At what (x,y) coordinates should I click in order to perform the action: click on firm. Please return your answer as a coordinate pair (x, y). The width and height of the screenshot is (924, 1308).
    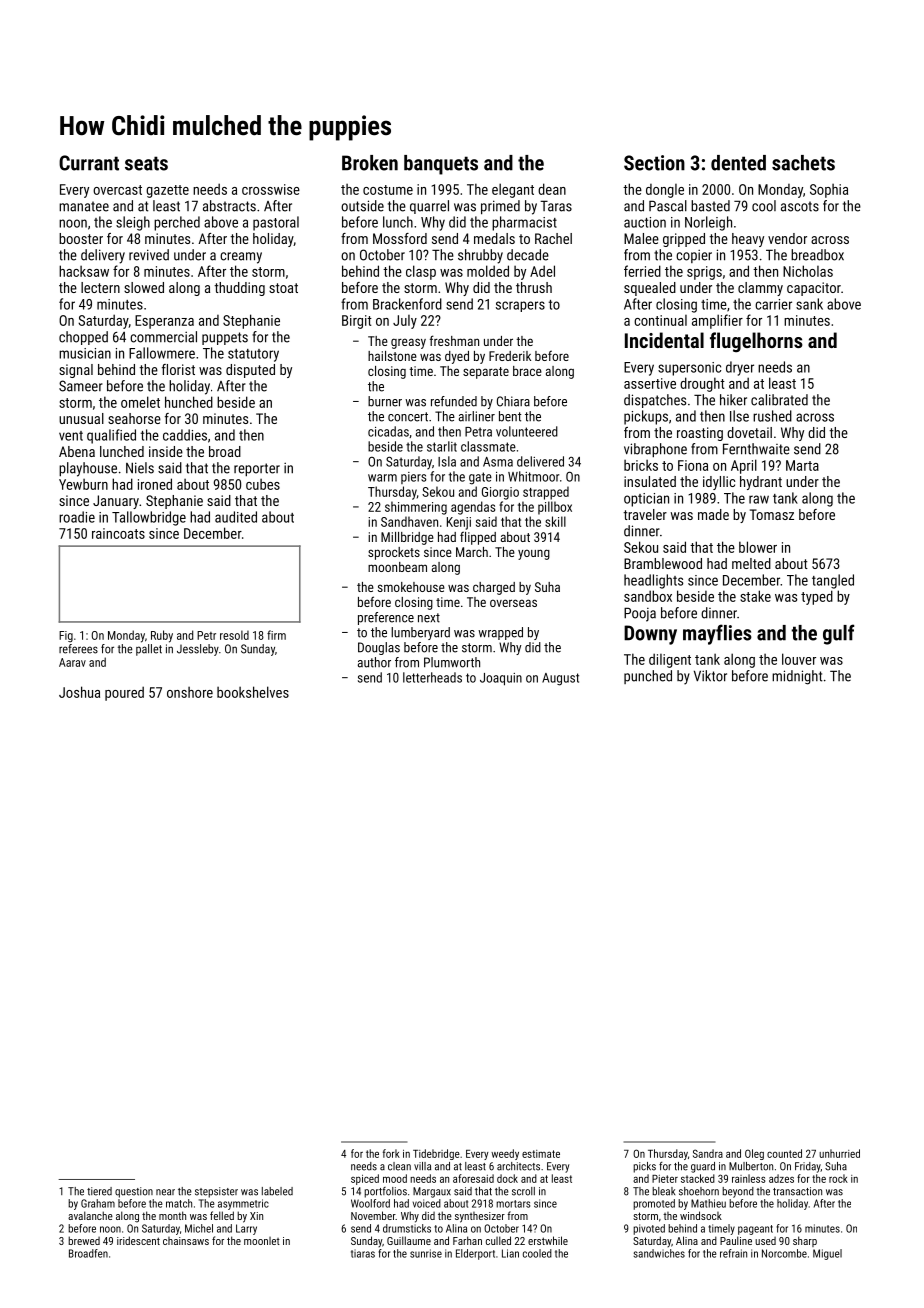
    Looking at the image, I should click on (276, 635).
